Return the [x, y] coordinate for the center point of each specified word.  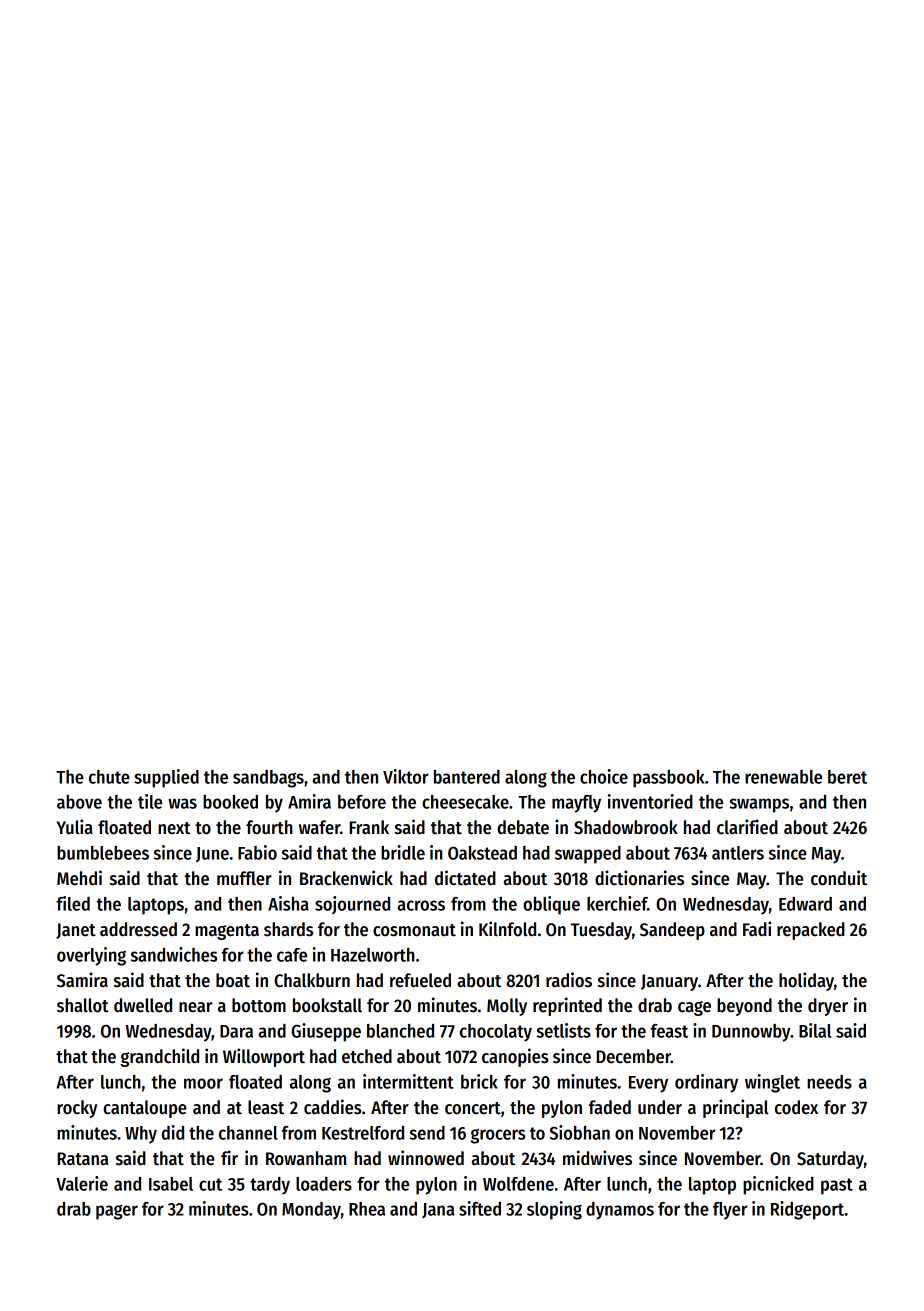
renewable [783, 777]
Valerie [82, 1183]
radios [569, 980]
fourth [269, 827]
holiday [806, 981]
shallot [83, 1005]
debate [523, 827]
